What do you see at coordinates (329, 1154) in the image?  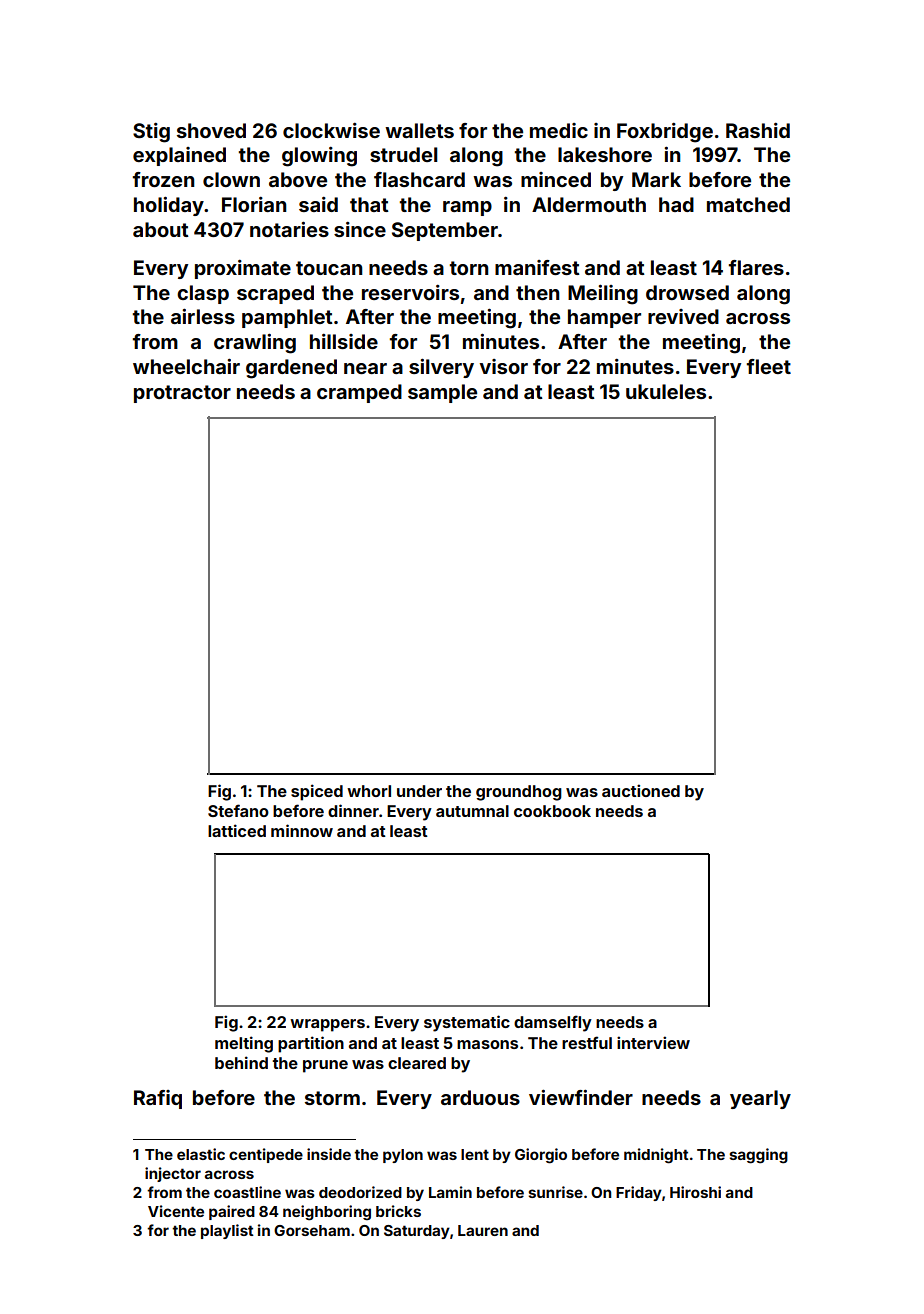 I see `inside` at bounding box center [329, 1154].
